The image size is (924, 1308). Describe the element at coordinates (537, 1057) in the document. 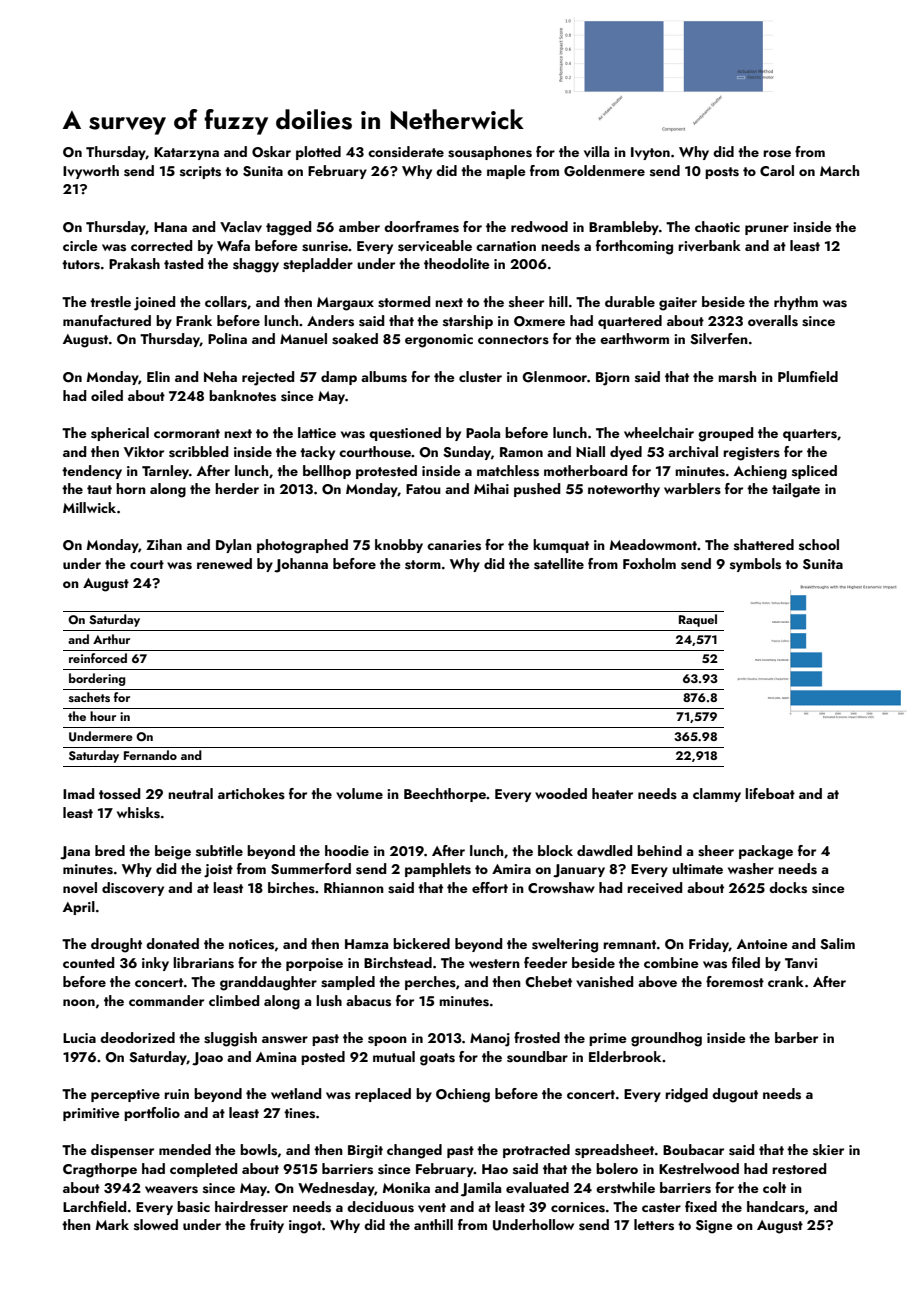

I see `soundbar` at that location.
